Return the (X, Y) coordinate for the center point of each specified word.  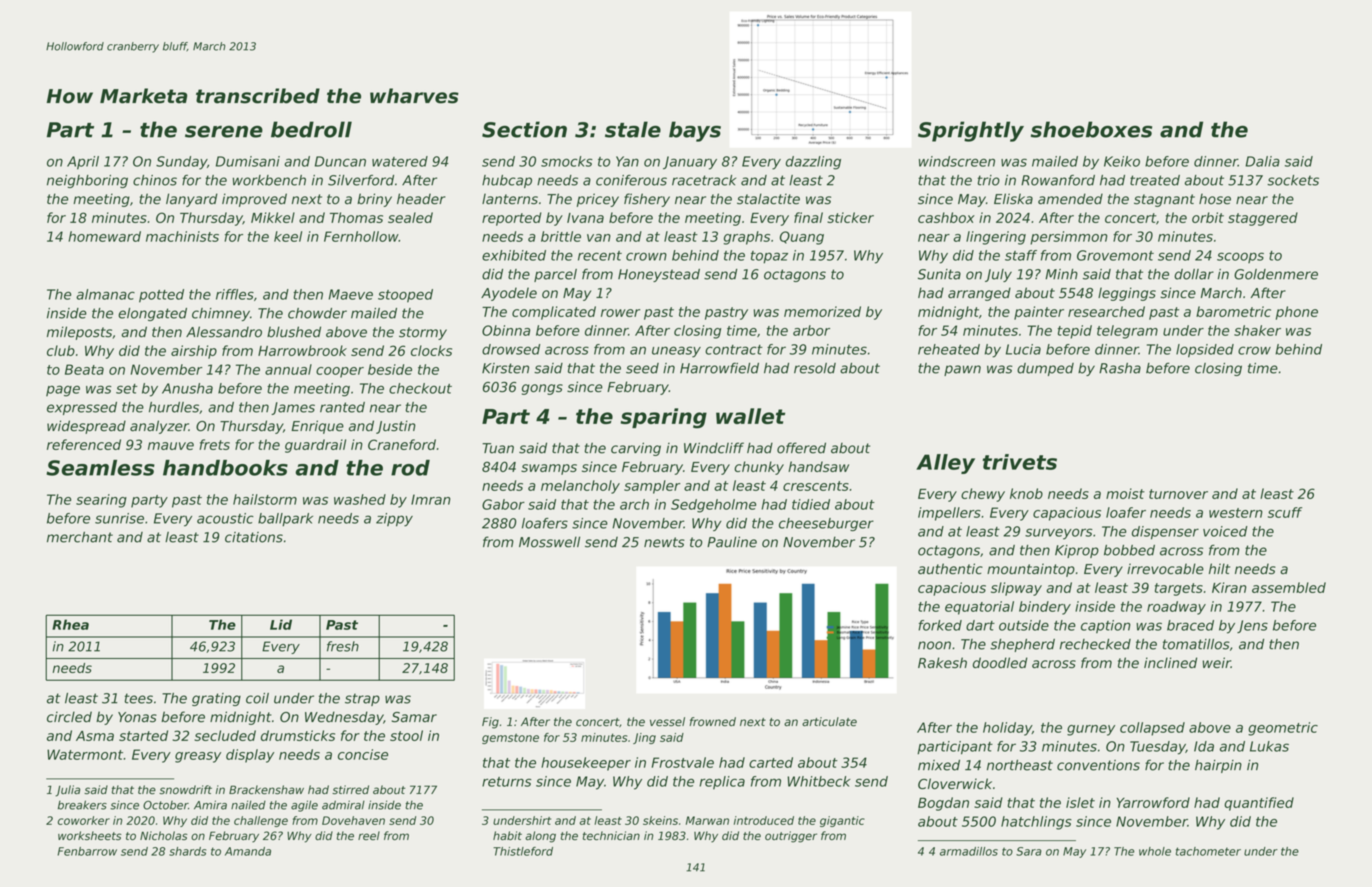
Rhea (70, 624)
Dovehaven (353, 820)
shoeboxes (1091, 129)
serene (224, 132)
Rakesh (942, 663)
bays (695, 131)
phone (1297, 313)
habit (507, 836)
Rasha (1120, 368)
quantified (1259, 804)
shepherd (1022, 645)
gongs (542, 389)
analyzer (159, 427)
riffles (235, 294)
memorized (822, 311)
